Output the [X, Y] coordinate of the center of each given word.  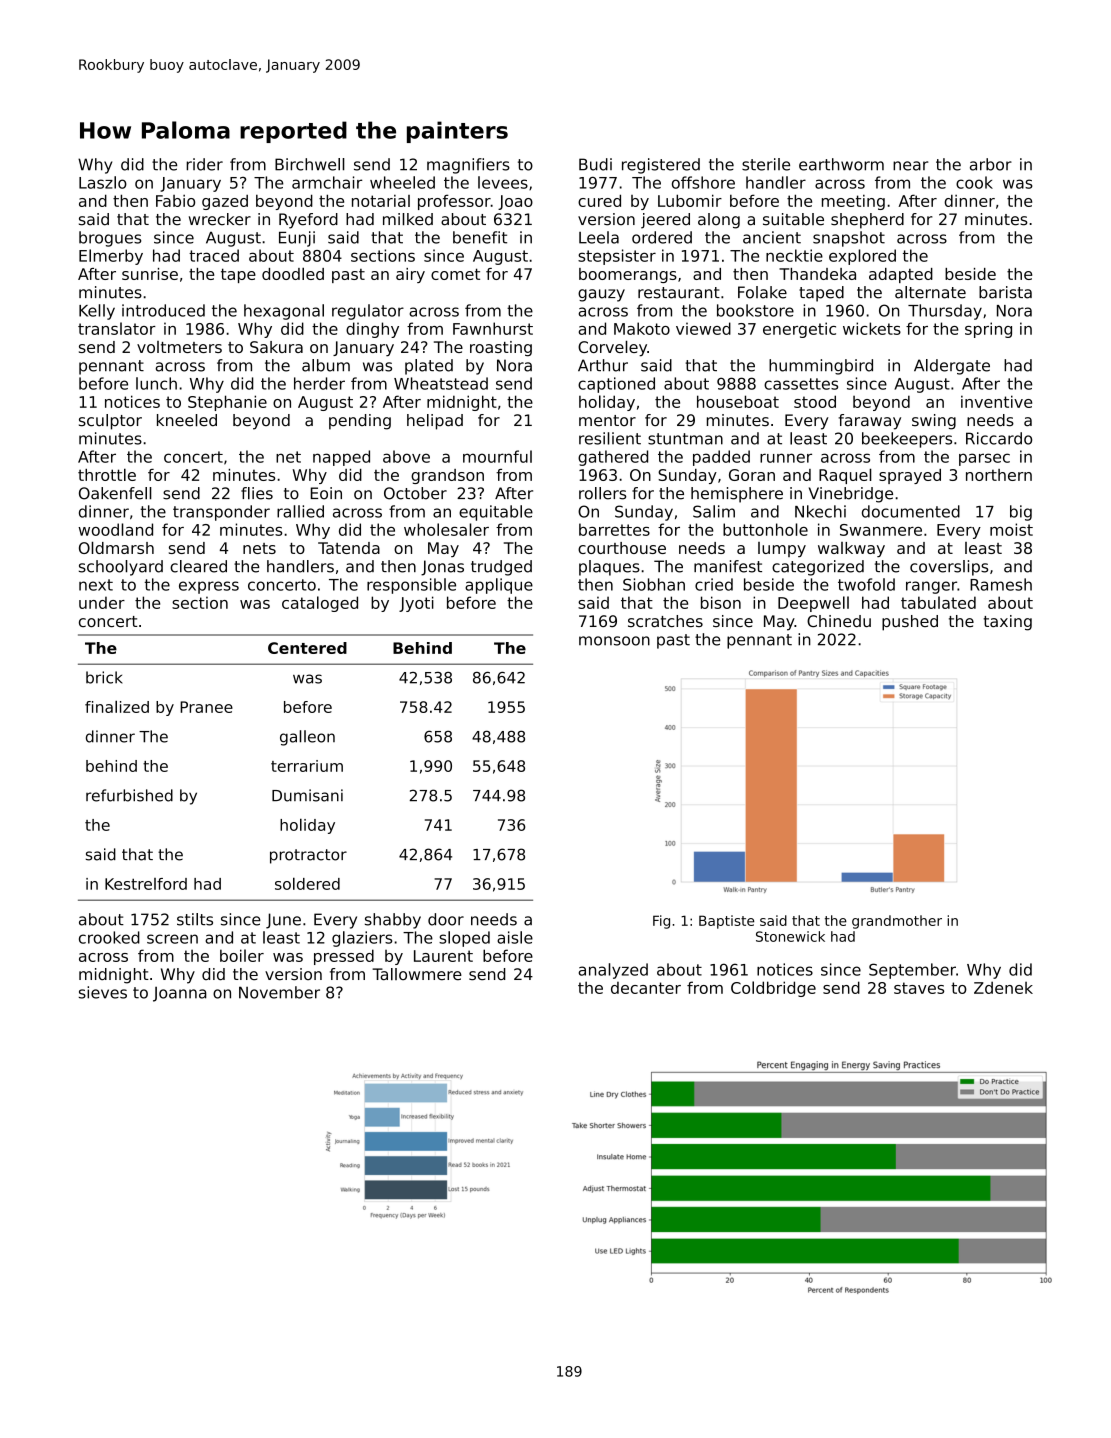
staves [919, 988]
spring [988, 330]
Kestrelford [146, 884]
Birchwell [310, 164]
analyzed [613, 971]
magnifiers [468, 166]
